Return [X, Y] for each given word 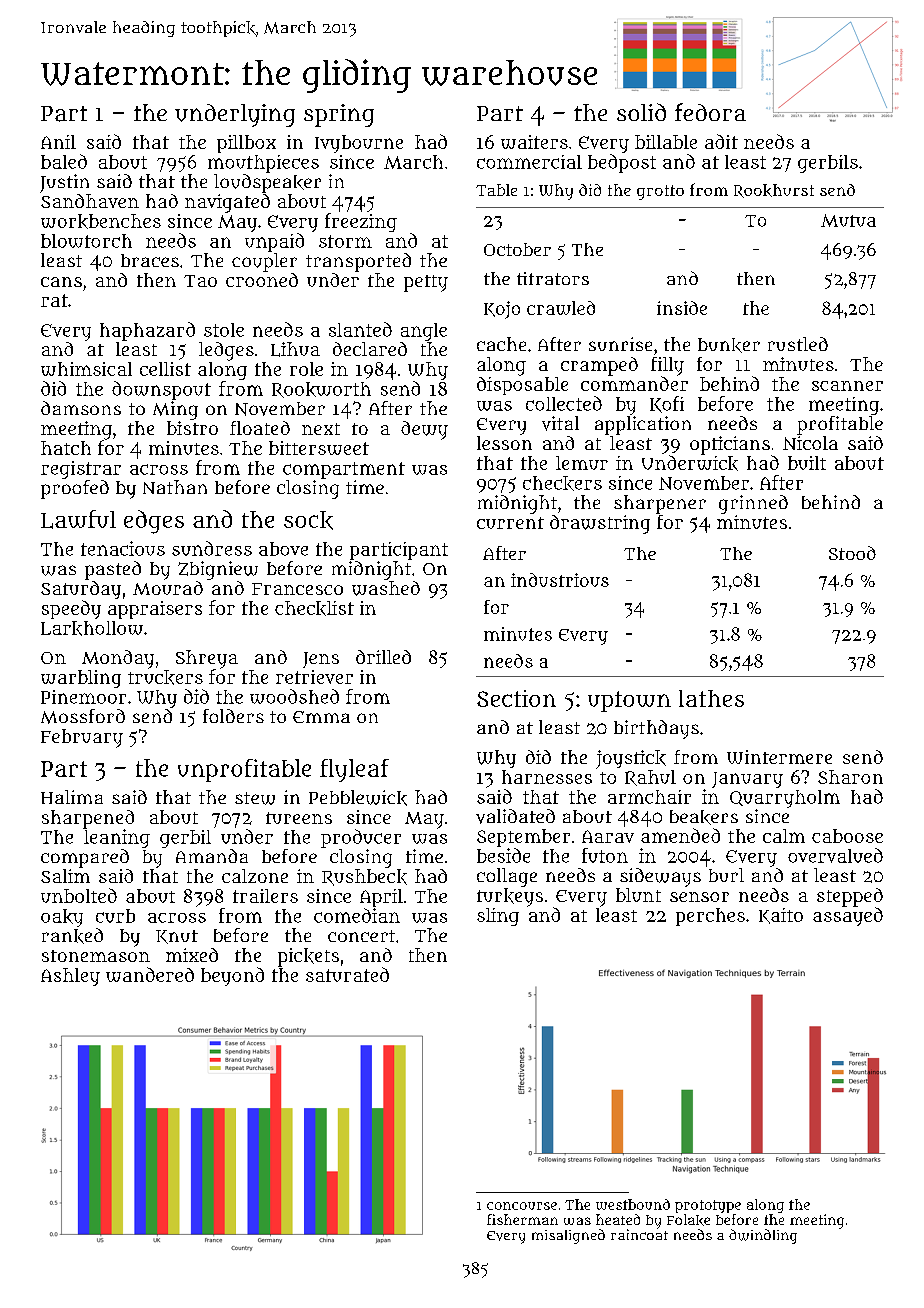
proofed [75, 489]
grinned [753, 504]
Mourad [168, 588]
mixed [192, 955]
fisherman [522, 1219]
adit [721, 141]
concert [361, 936]
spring [339, 115]
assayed [848, 916]
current [510, 523]
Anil [58, 142]
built [807, 463]
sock [308, 520]
